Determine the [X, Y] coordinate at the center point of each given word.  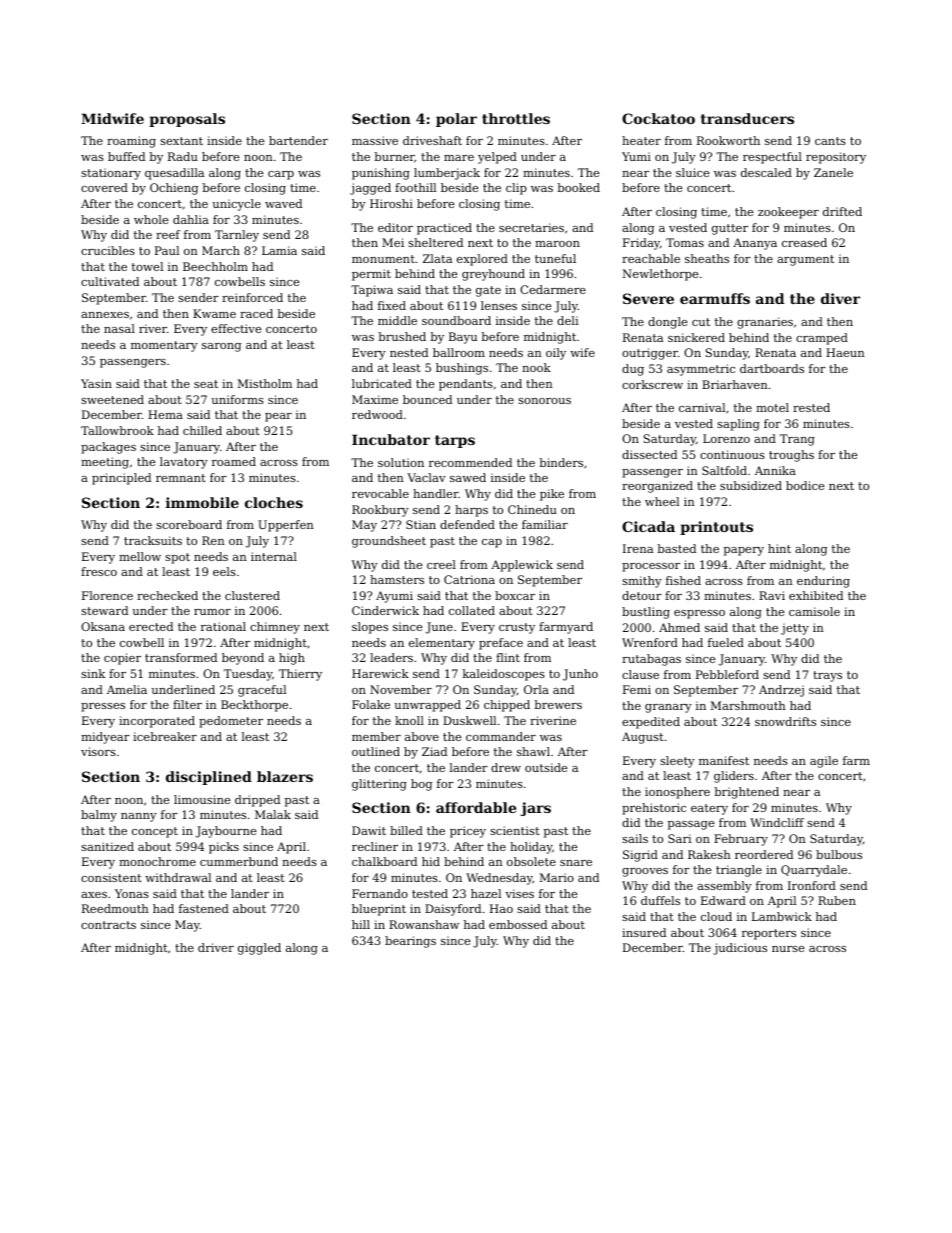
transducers [747, 118]
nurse [788, 949]
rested [811, 407]
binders [561, 462]
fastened [204, 908]
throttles [516, 118]
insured [644, 932]
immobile [202, 502]
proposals [187, 120]
